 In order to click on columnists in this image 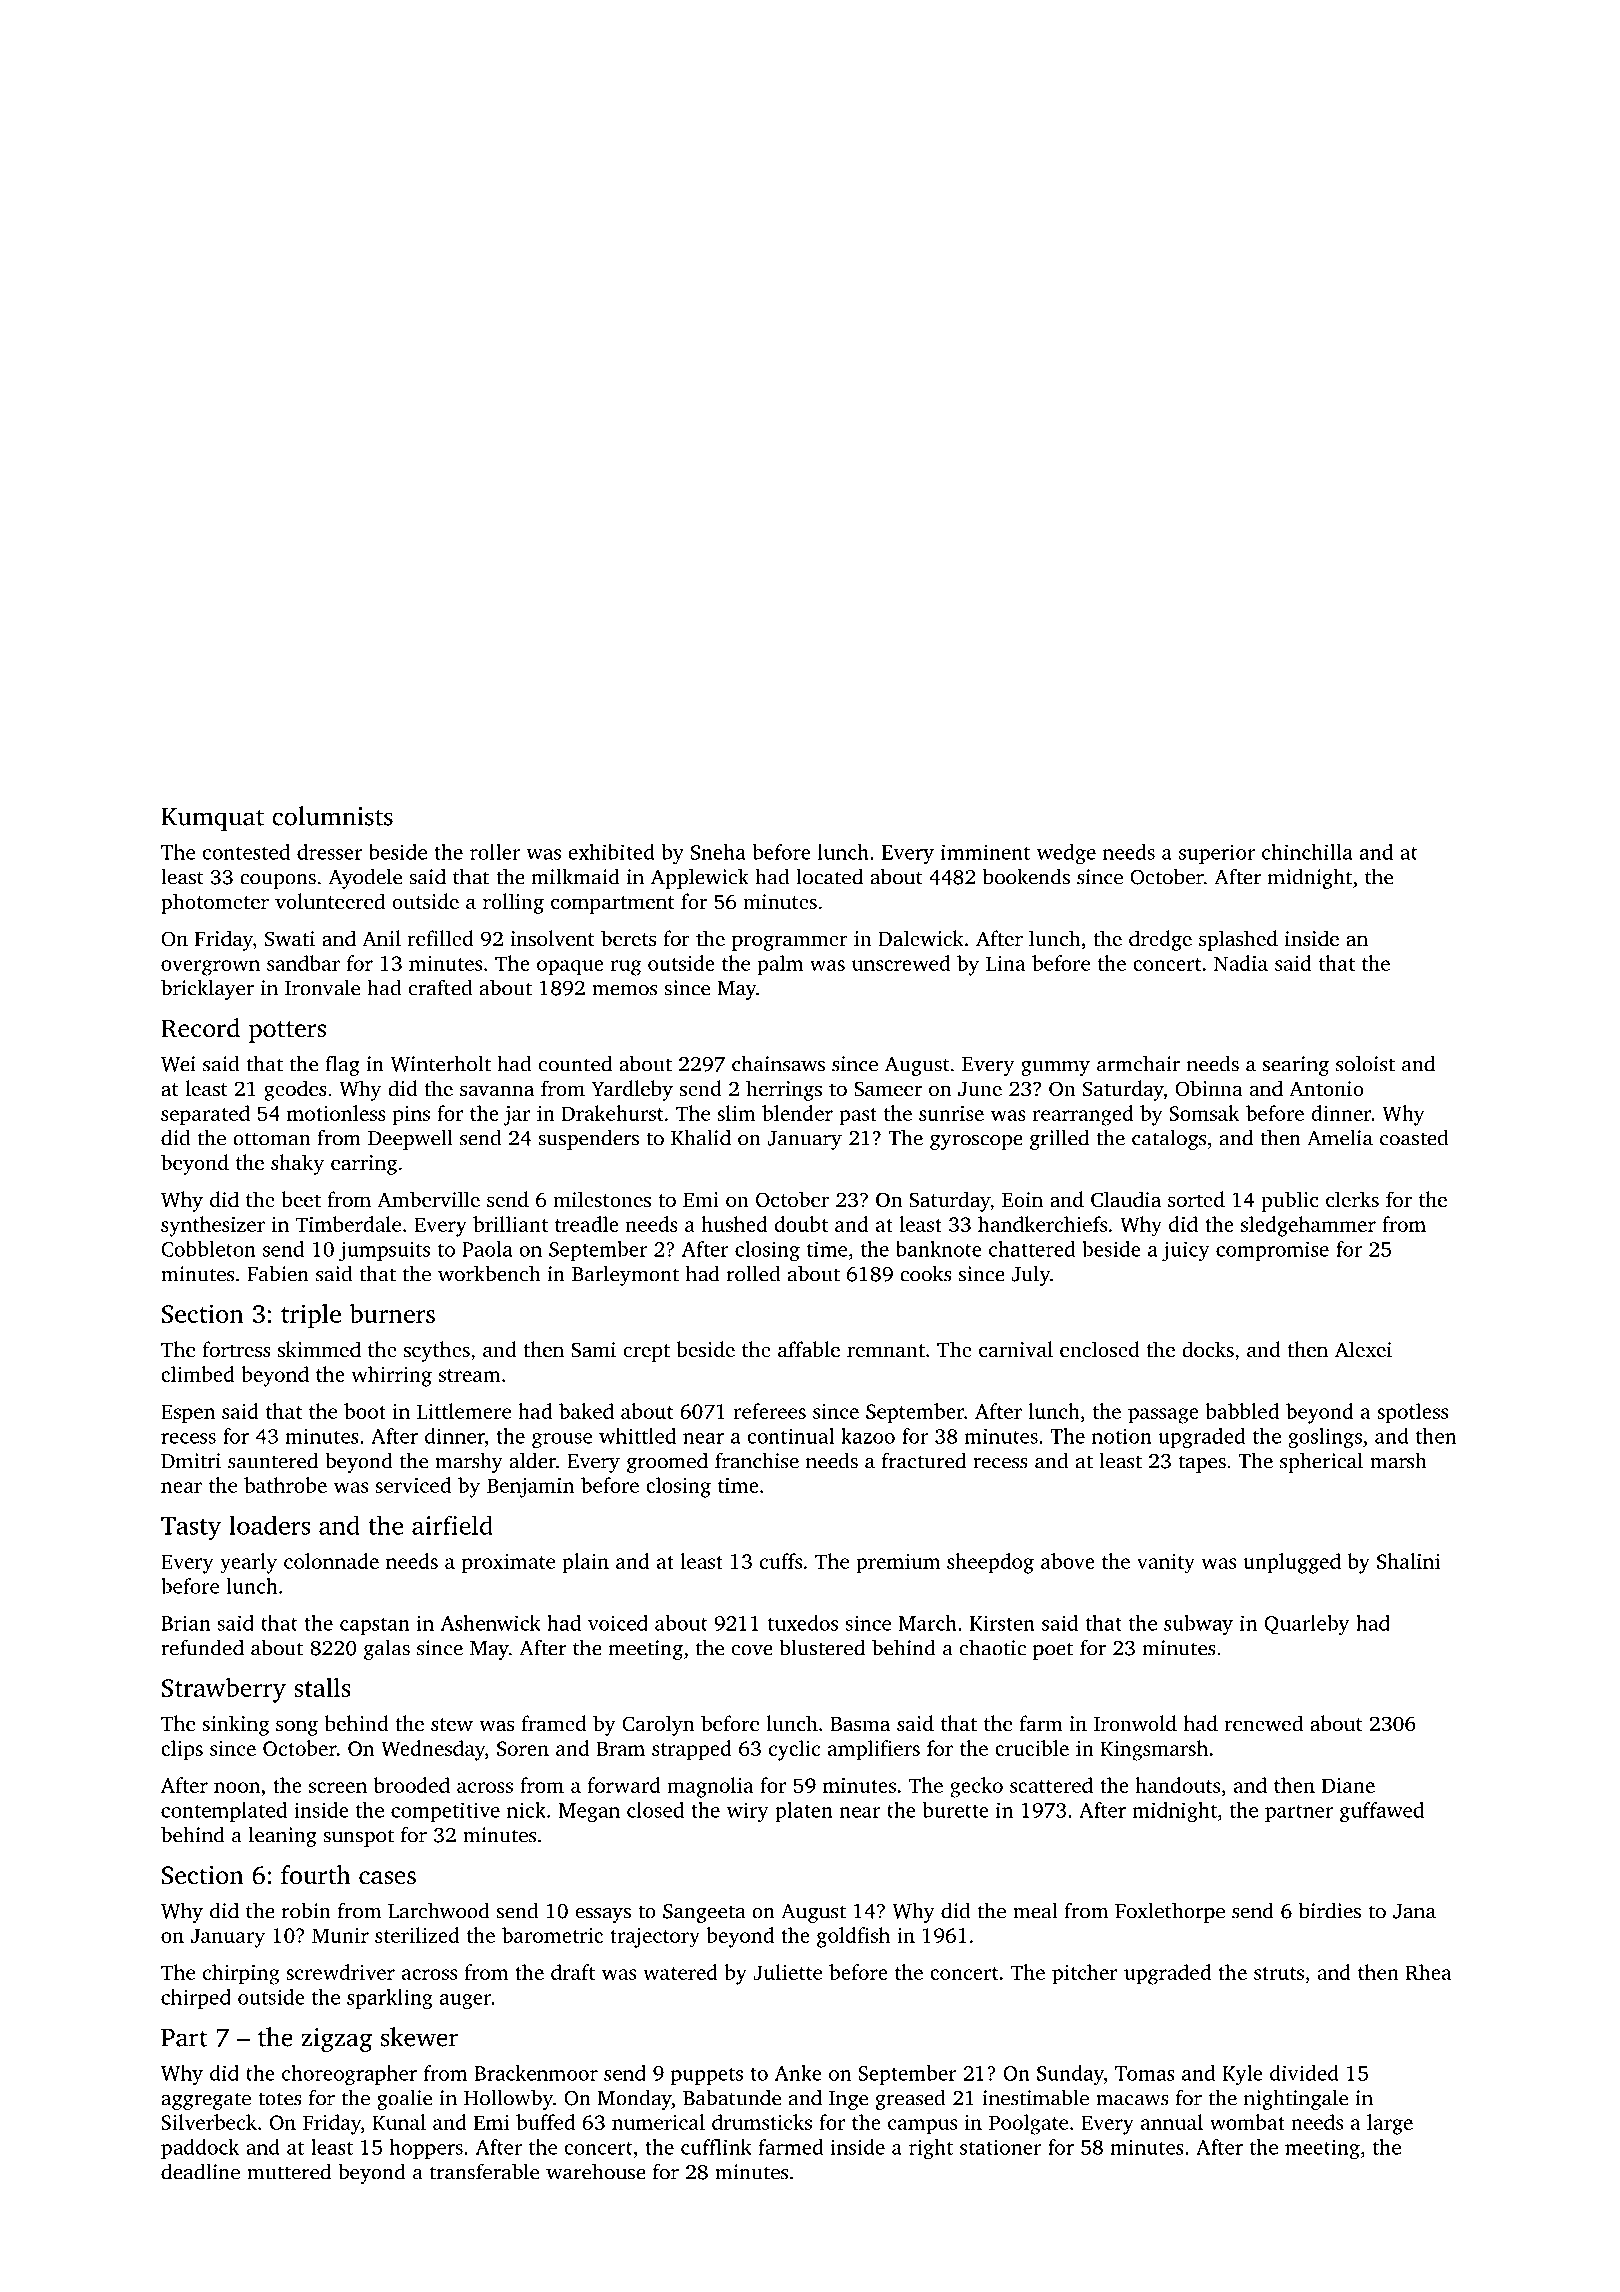, I will do `click(332, 816)`.
